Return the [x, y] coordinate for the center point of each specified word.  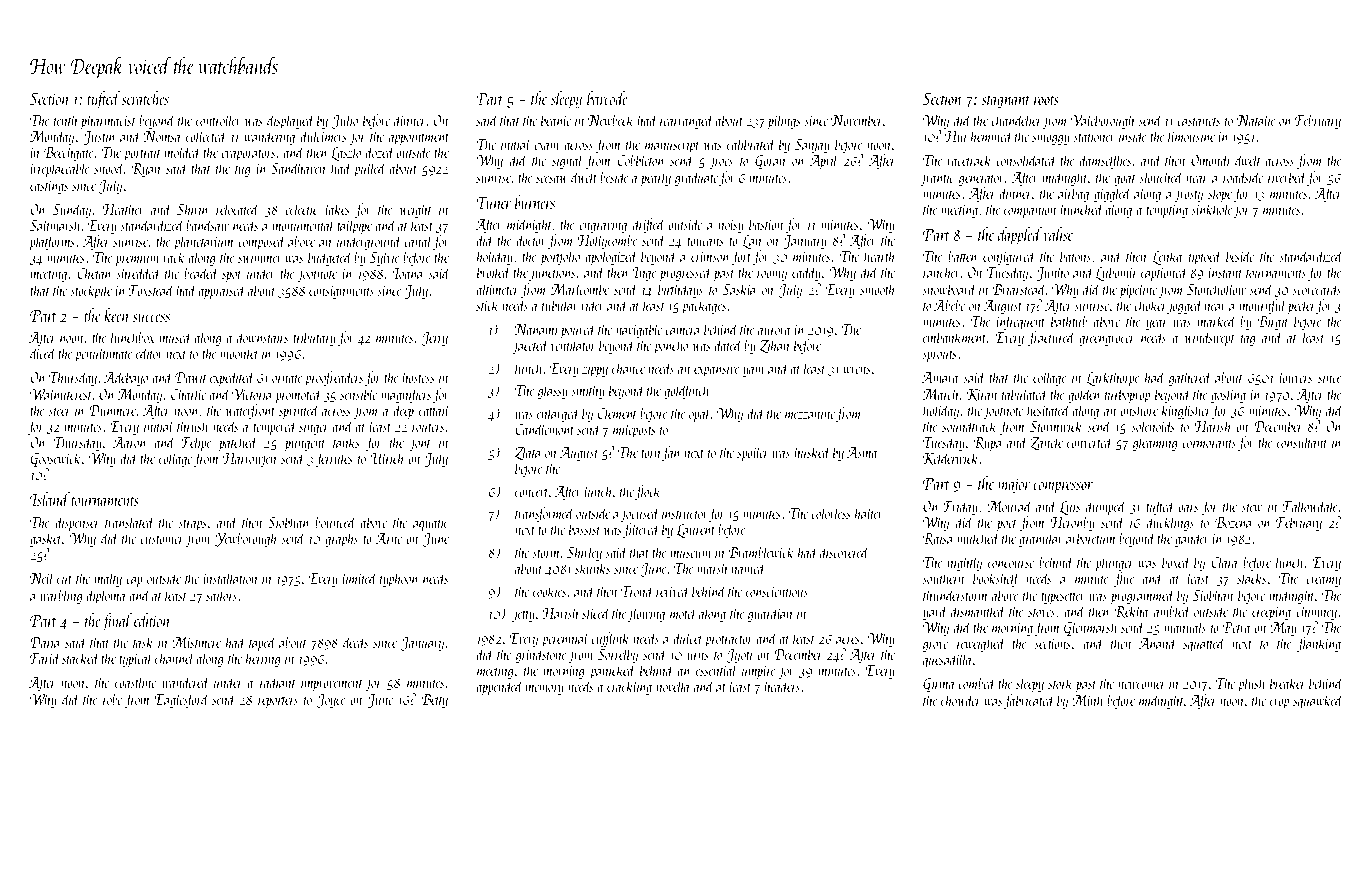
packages [704, 306]
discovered [845, 551]
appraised [222, 291]
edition [152, 620]
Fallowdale [1310, 505]
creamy [1323, 581]
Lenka [1167, 257]
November [857, 119]
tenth [65, 119]
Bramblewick [761, 551]
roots [1046, 100]
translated [130, 521]
